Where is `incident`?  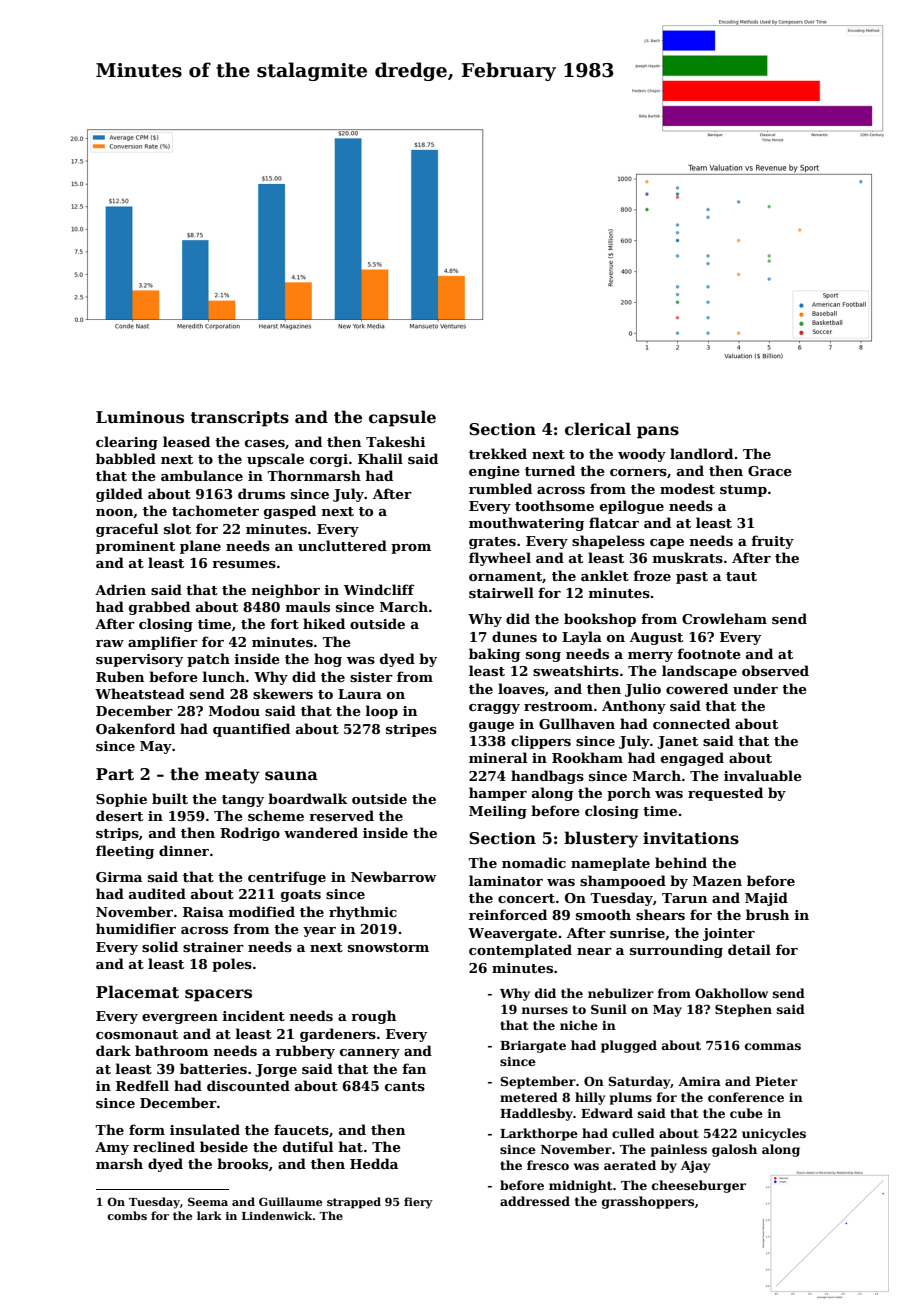 incident is located at coordinates (253, 1015).
